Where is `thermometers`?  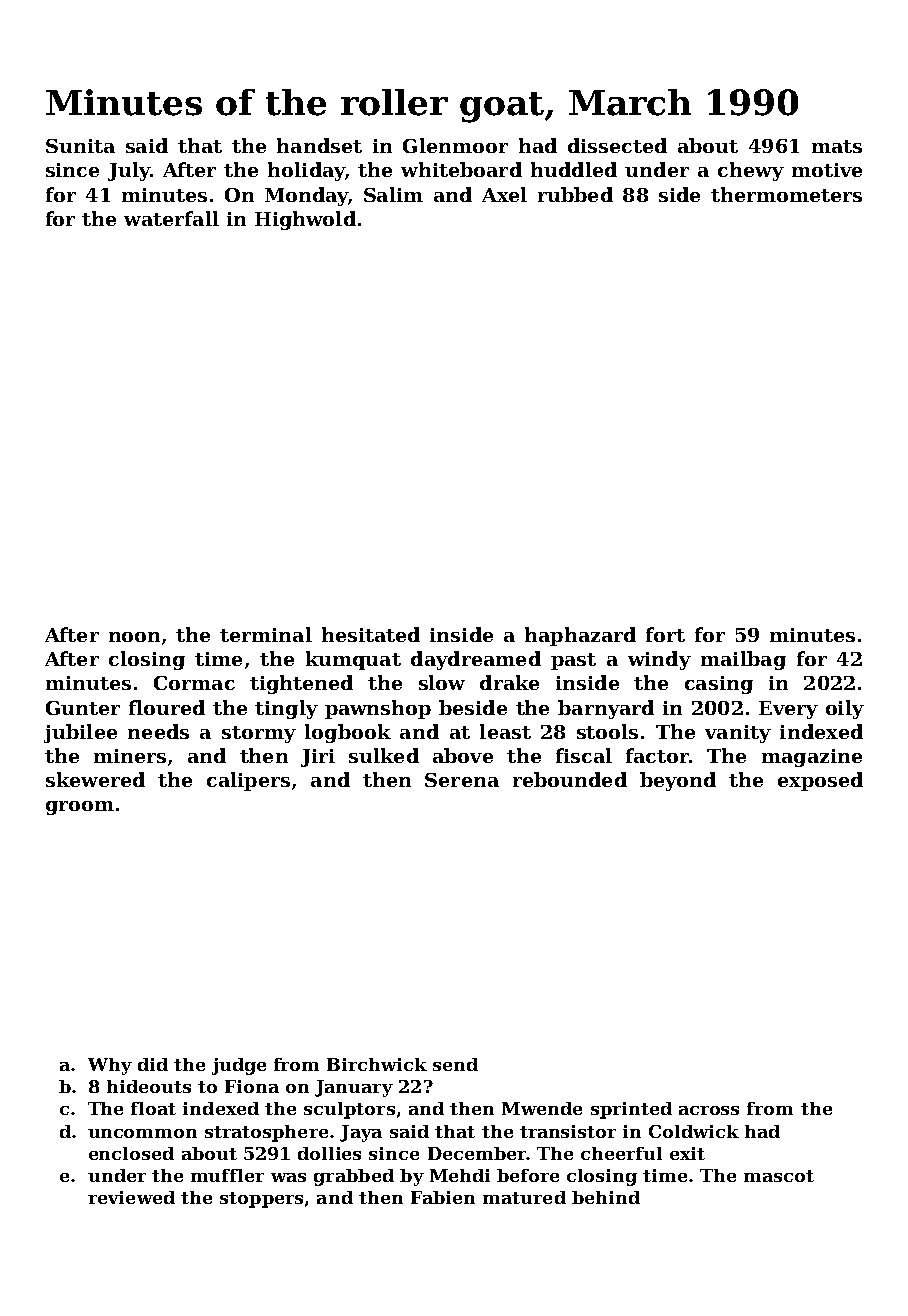
thermometers is located at coordinates (786, 194).
